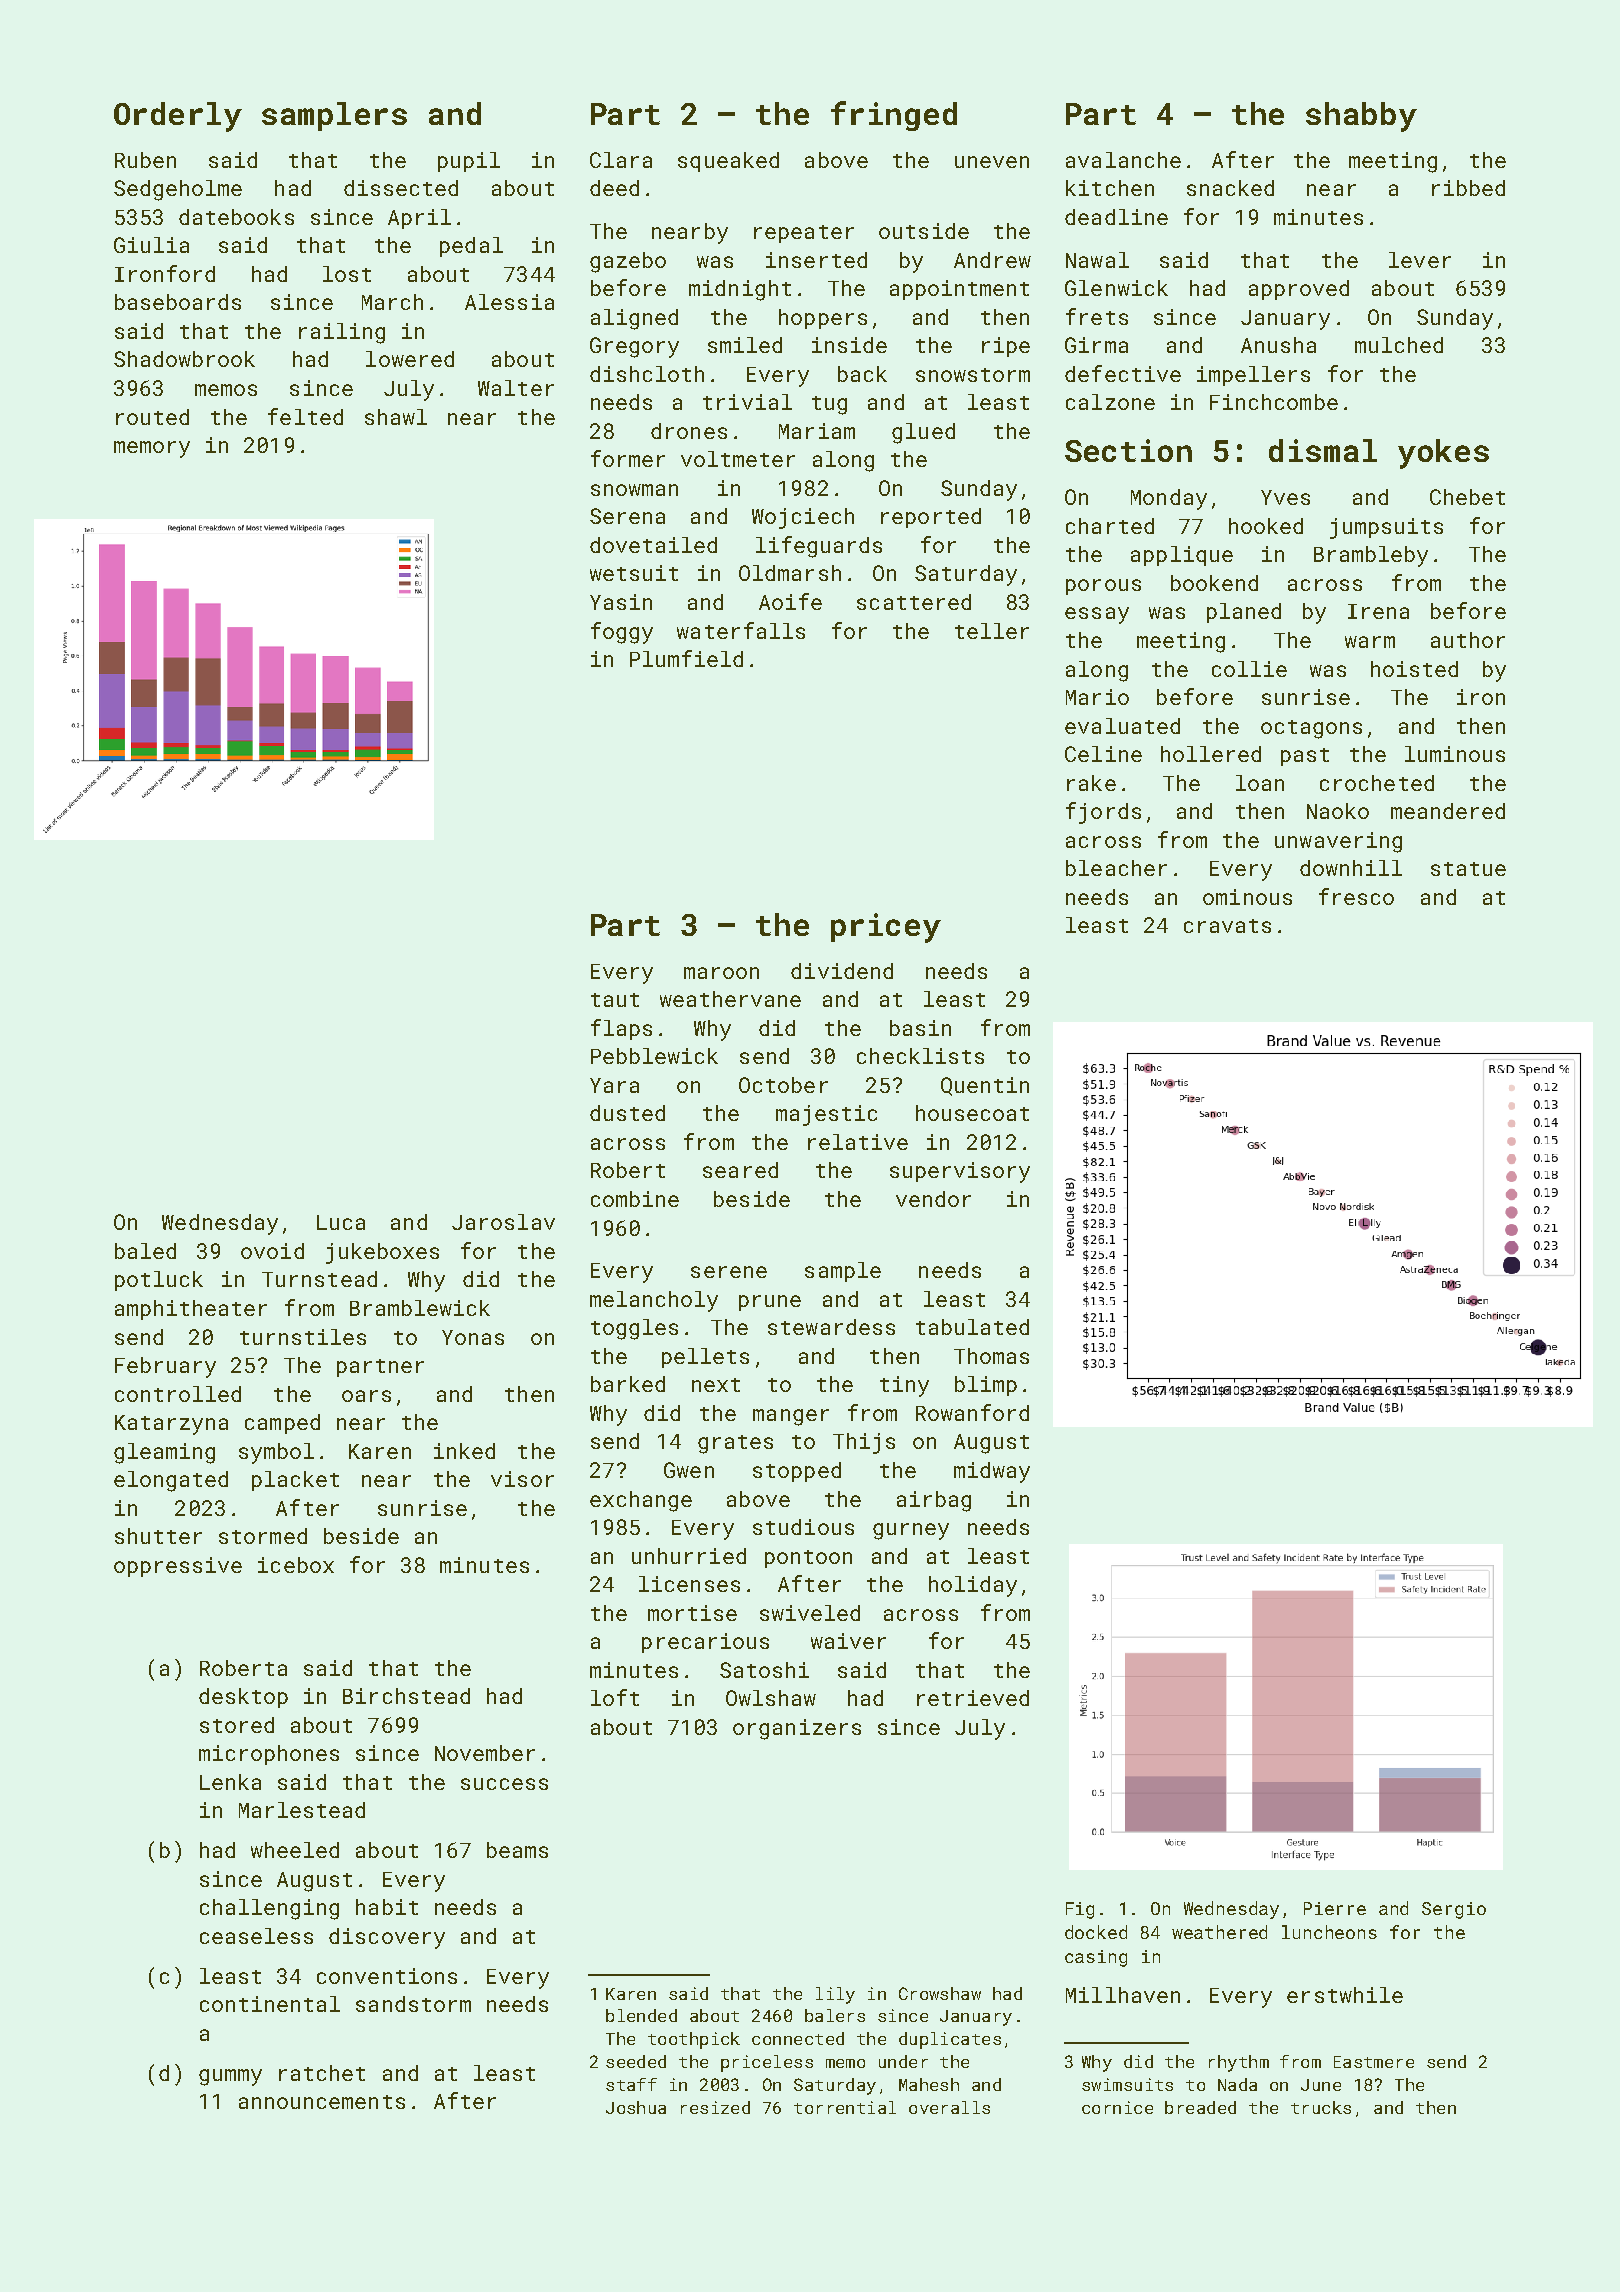 Image resolution: width=1620 pixels, height=2292 pixels. What do you see at coordinates (322, 2102) in the document?
I see `announcements` at bounding box center [322, 2102].
